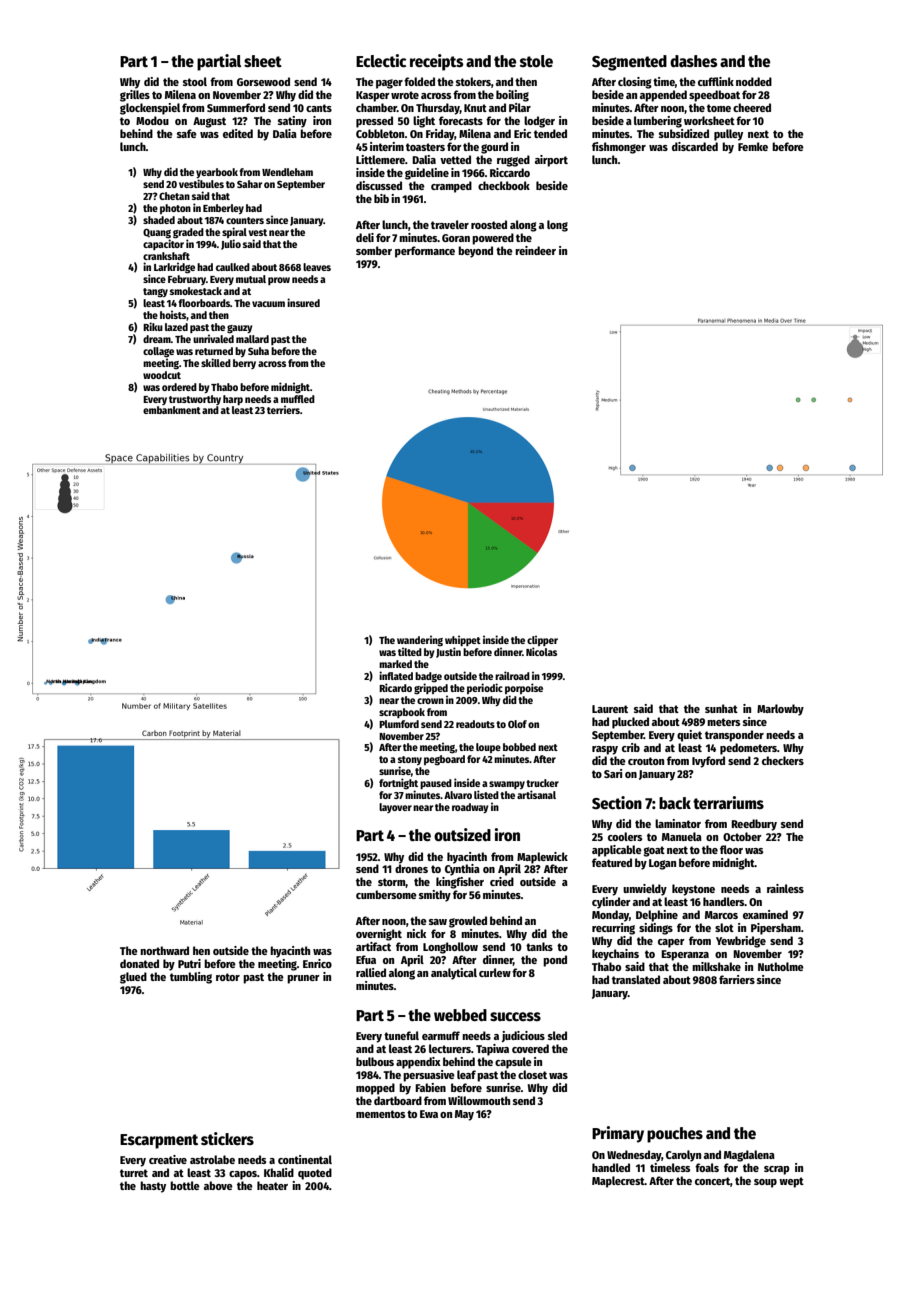 The width and height of the document is (924, 1308). Describe the element at coordinates (535, 250) in the document. I see `reindeer` at that location.
